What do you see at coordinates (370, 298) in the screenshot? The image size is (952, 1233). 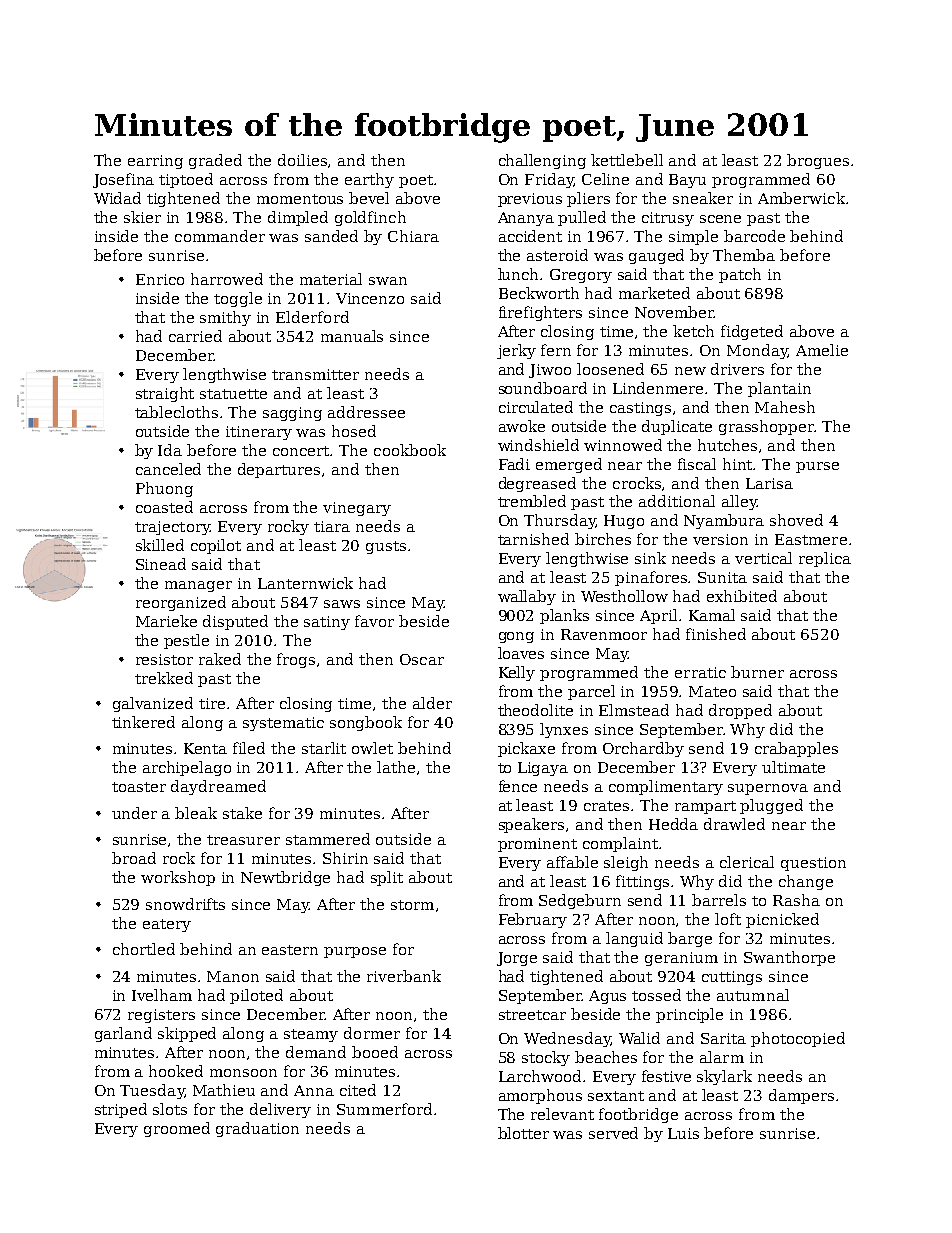 I see `Vincenzo` at bounding box center [370, 298].
